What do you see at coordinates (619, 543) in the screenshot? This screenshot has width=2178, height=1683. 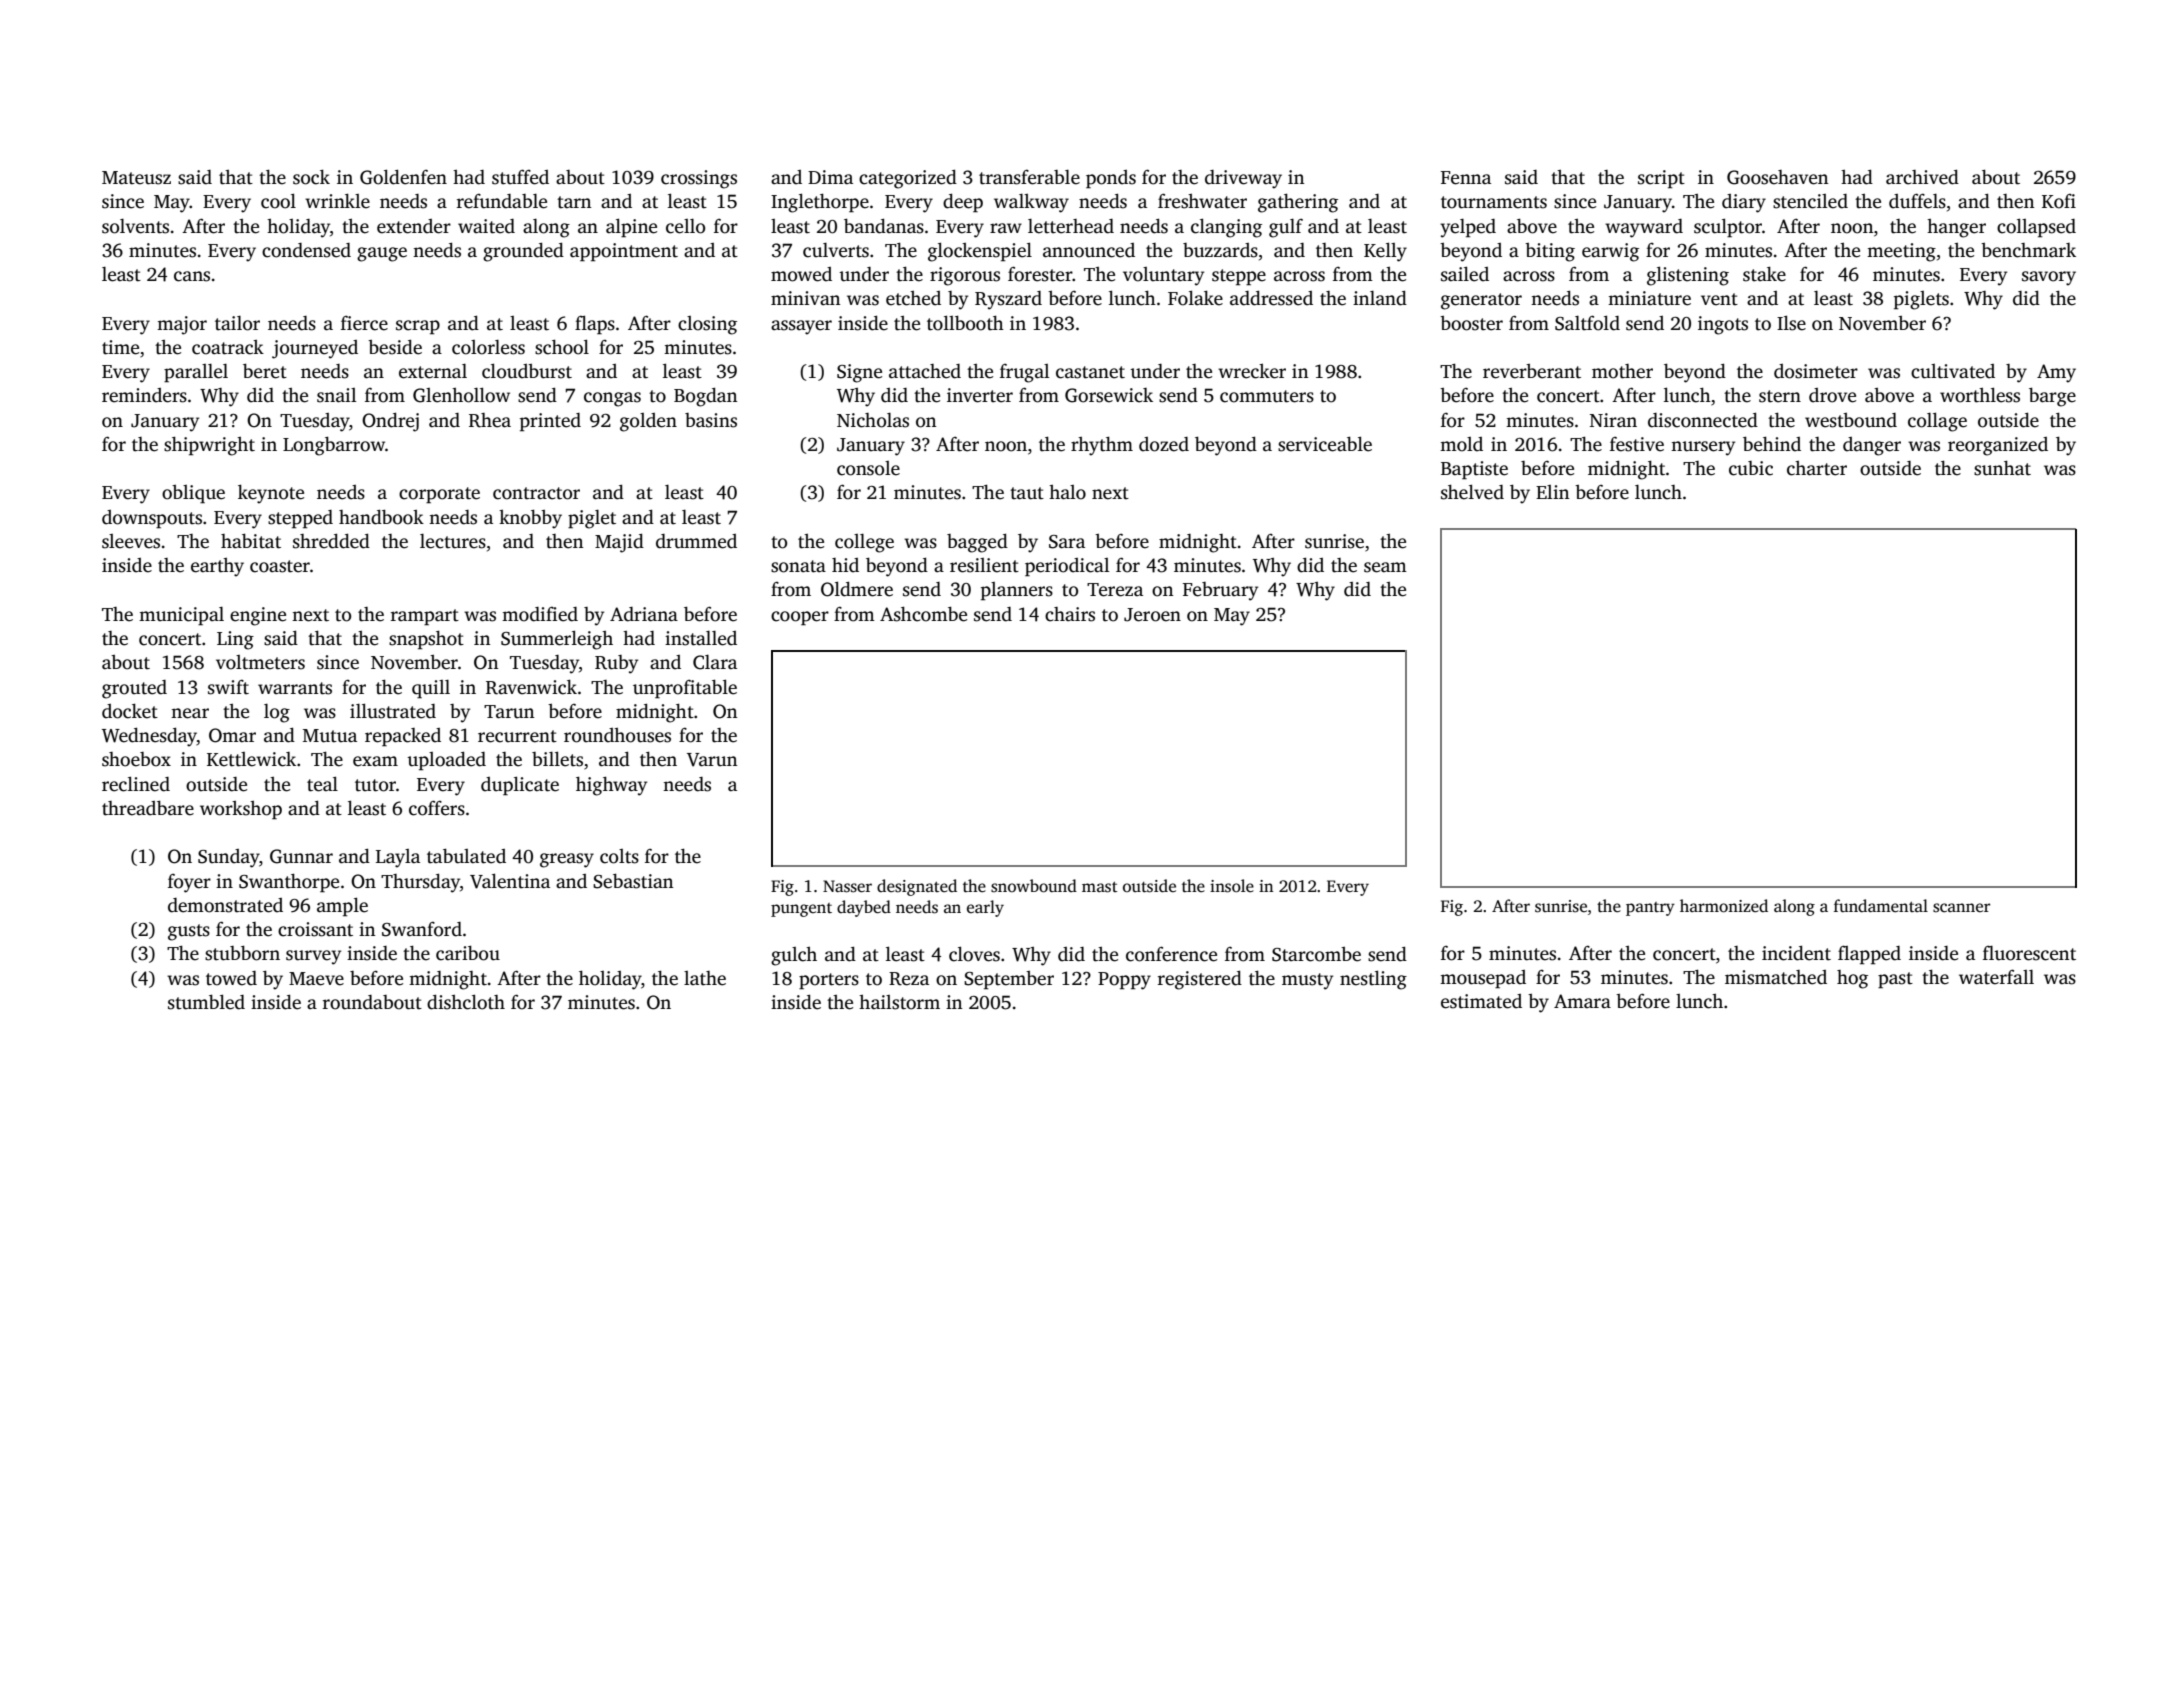 I see `Majid` at bounding box center [619, 543].
